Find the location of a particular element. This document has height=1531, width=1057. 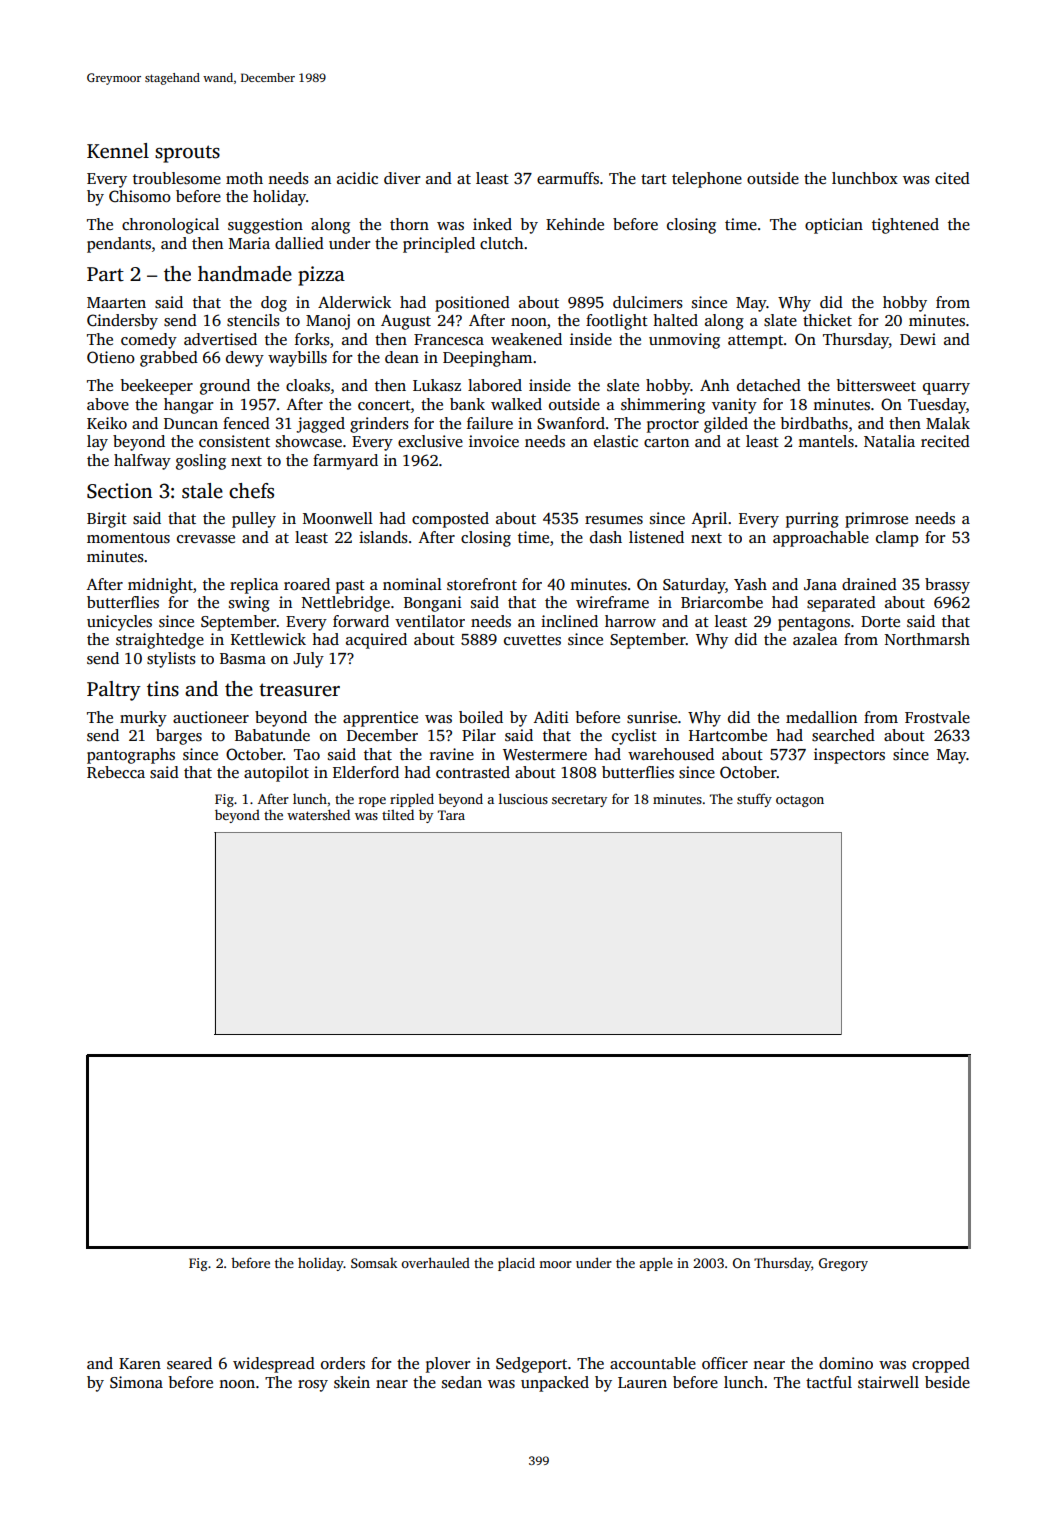

watershed is located at coordinates (318, 814).
